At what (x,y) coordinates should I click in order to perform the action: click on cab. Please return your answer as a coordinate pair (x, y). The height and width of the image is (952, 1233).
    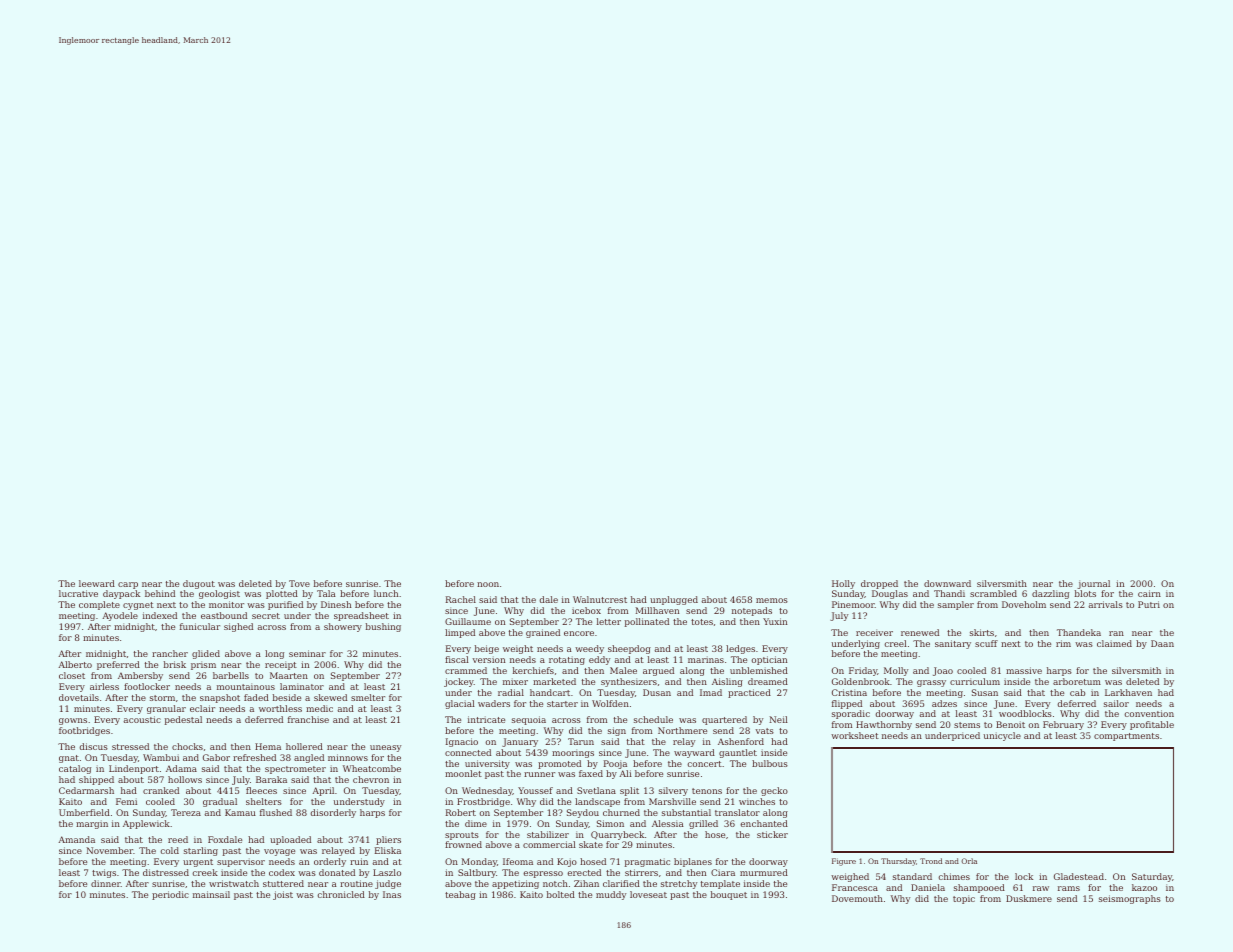
    Looking at the image, I should click on (1077, 692).
